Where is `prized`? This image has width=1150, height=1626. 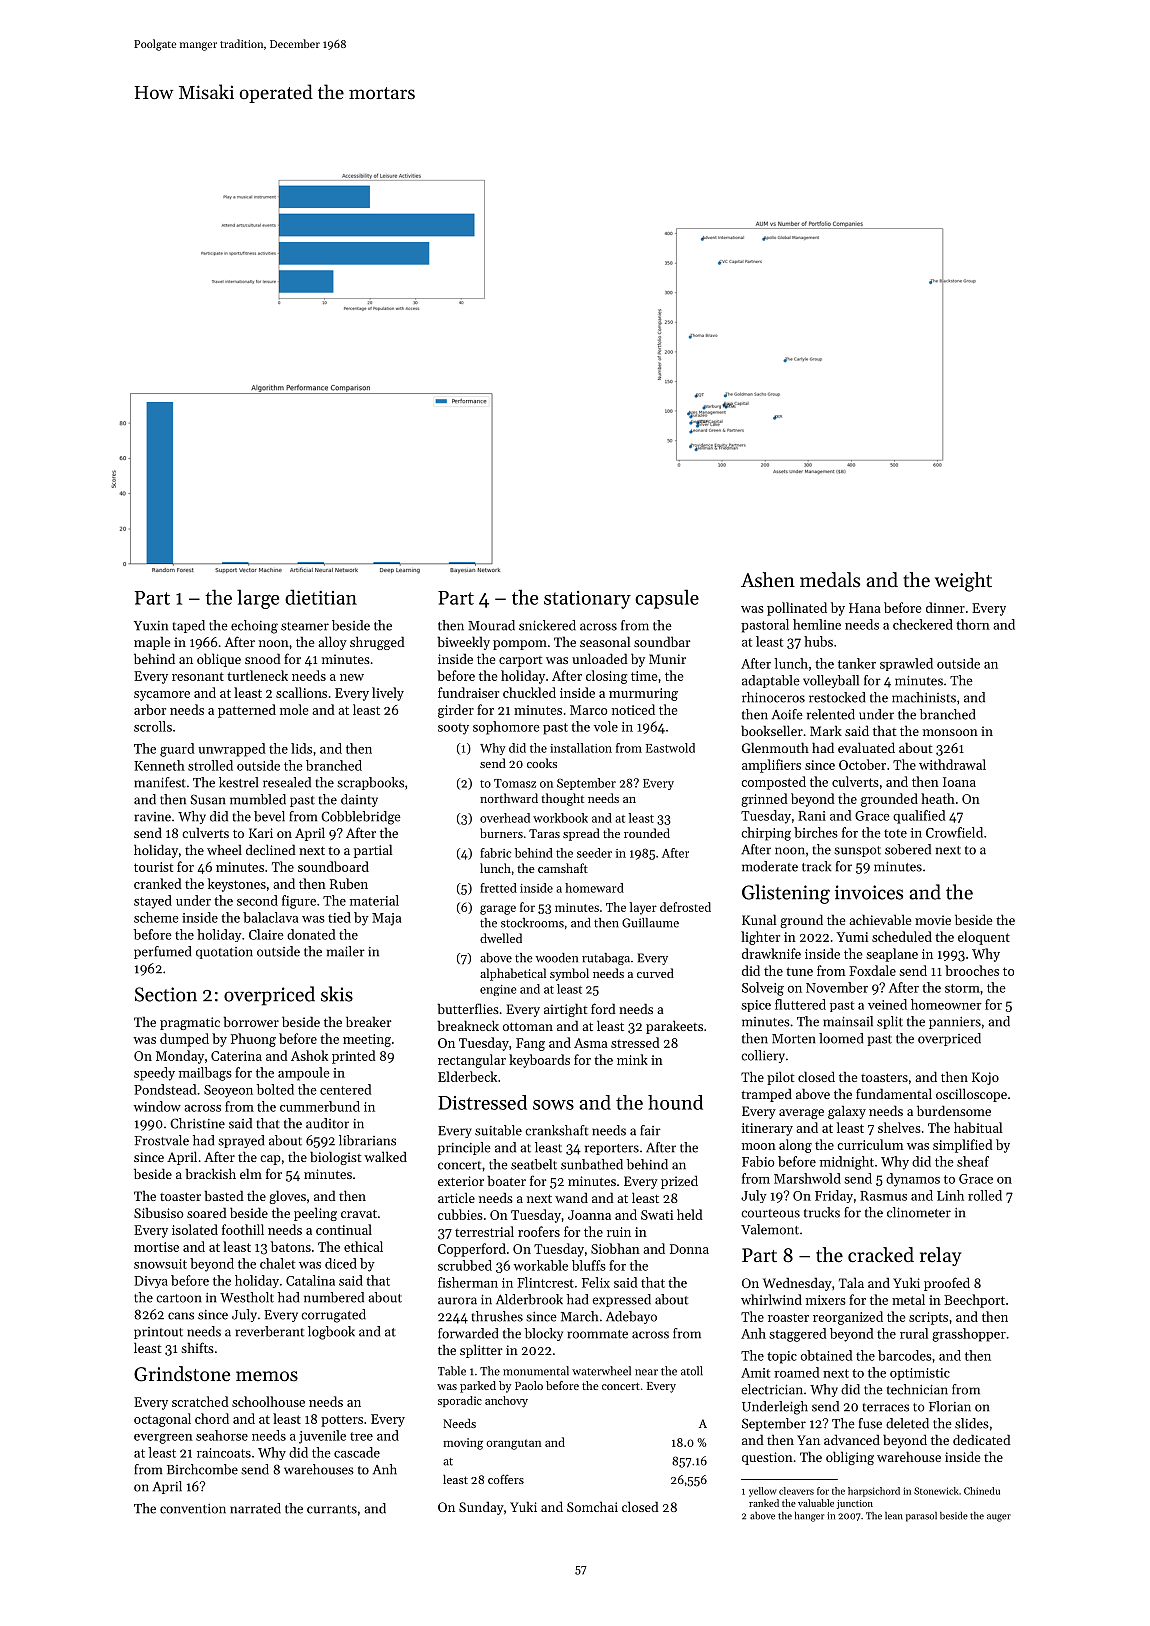
prized is located at coordinates (679, 1182).
